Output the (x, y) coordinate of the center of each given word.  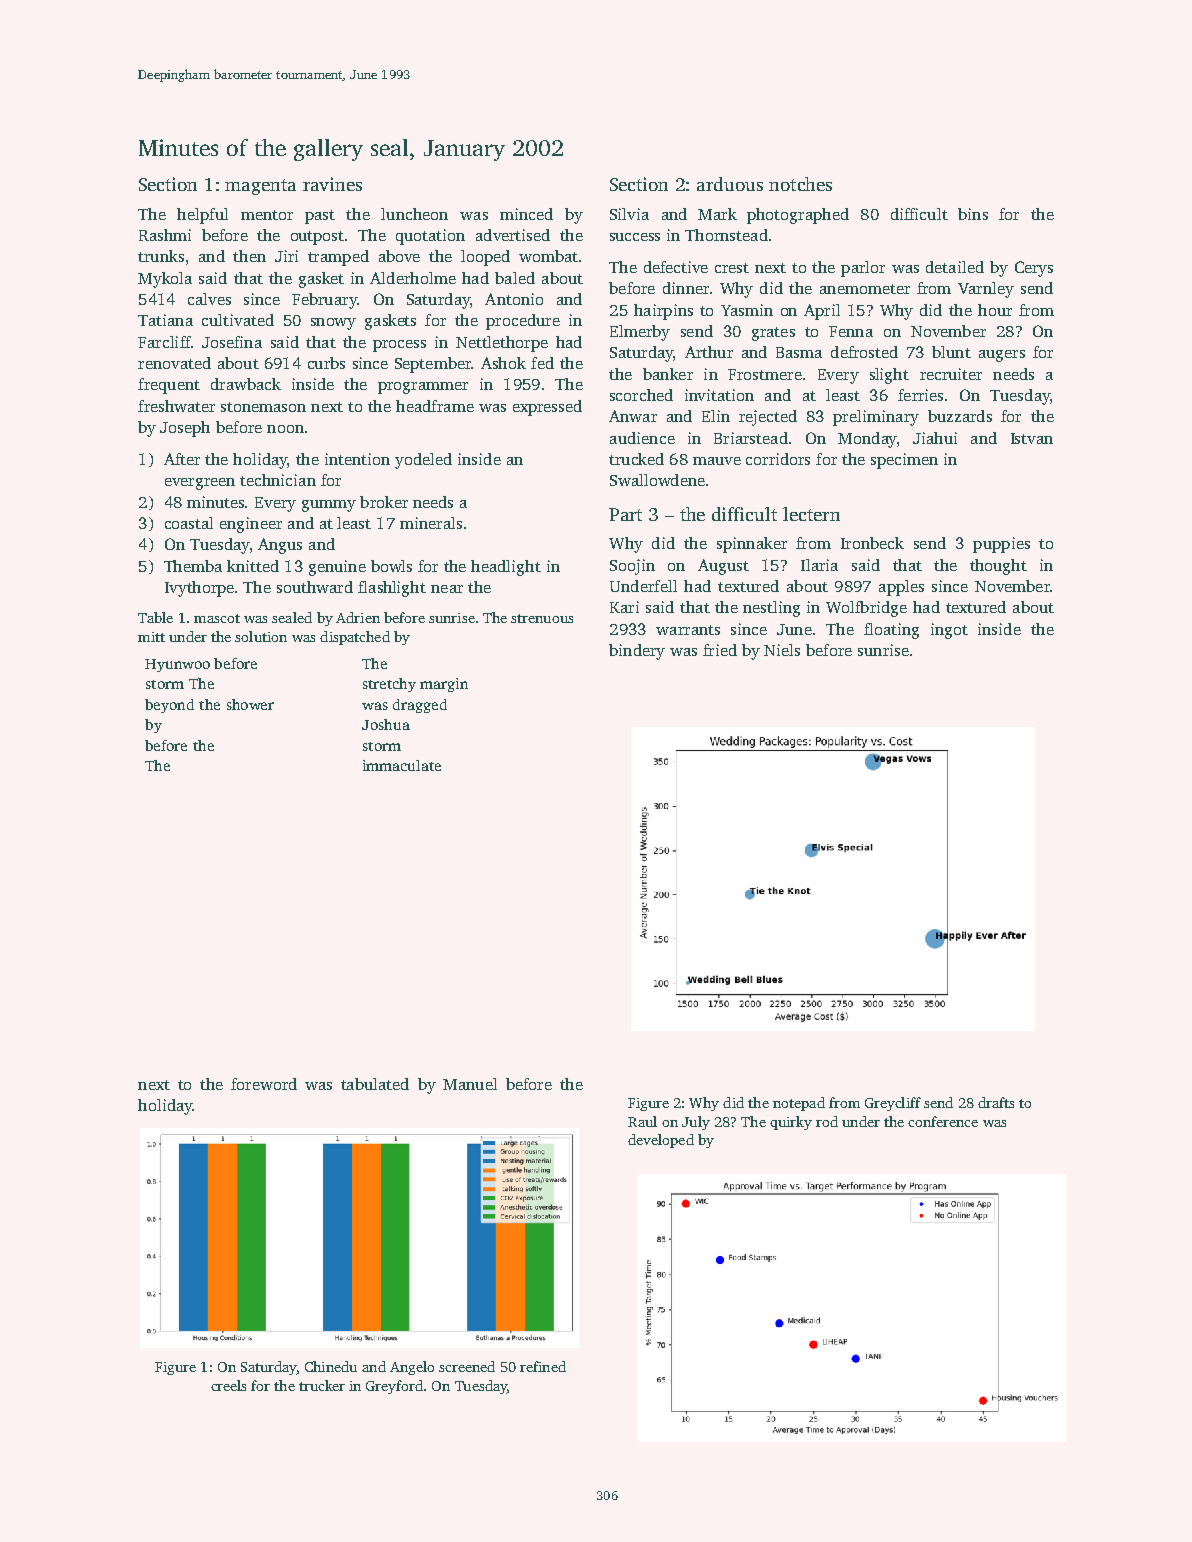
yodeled (423, 461)
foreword (264, 1084)
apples (901, 588)
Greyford (394, 1387)
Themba (193, 566)
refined (543, 1366)
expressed (547, 408)
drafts (996, 1102)
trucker (322, 1385)
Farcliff (164, 342)
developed (661, 1141)
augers (1002, 356)
